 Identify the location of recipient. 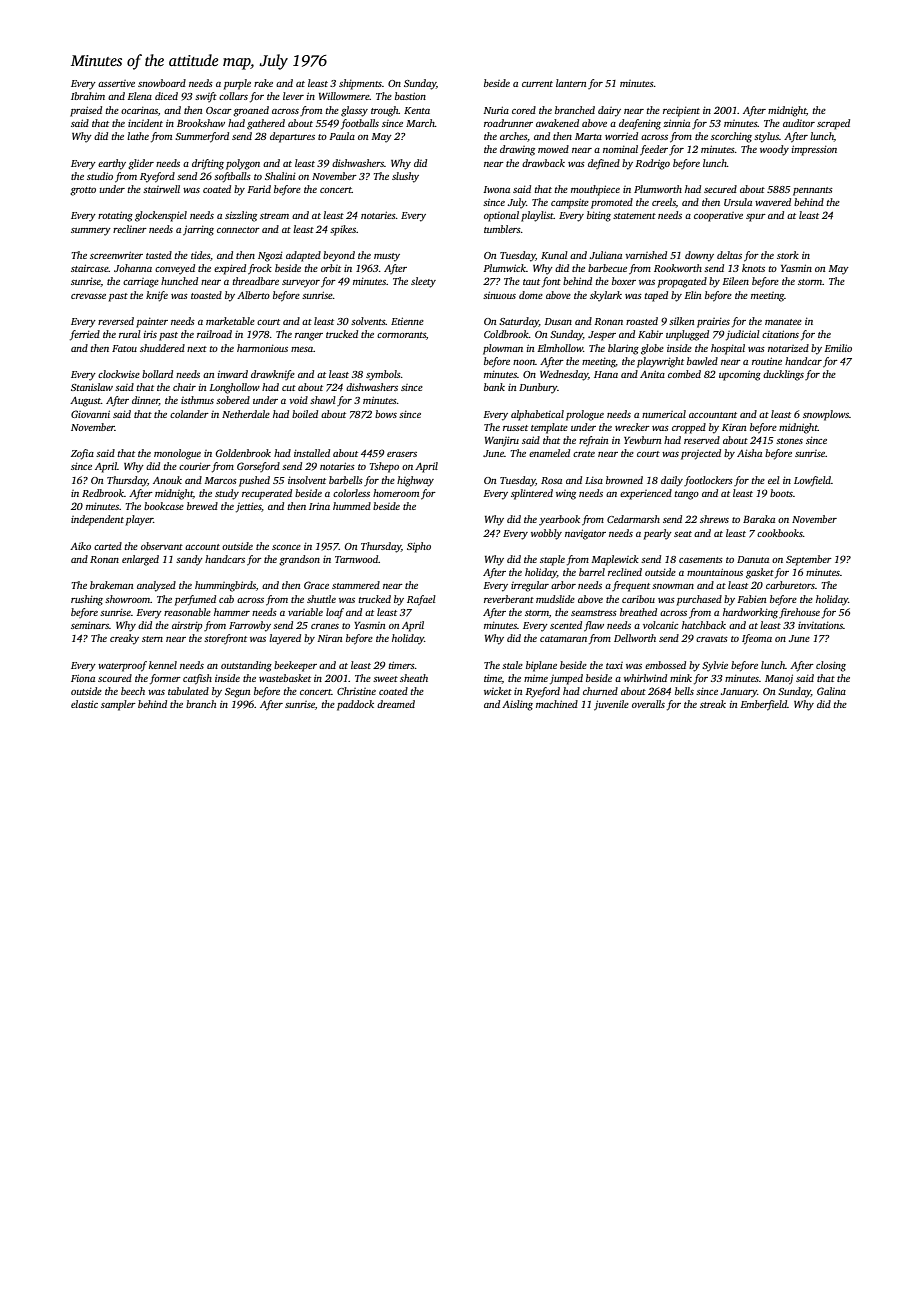
(681, 112).
